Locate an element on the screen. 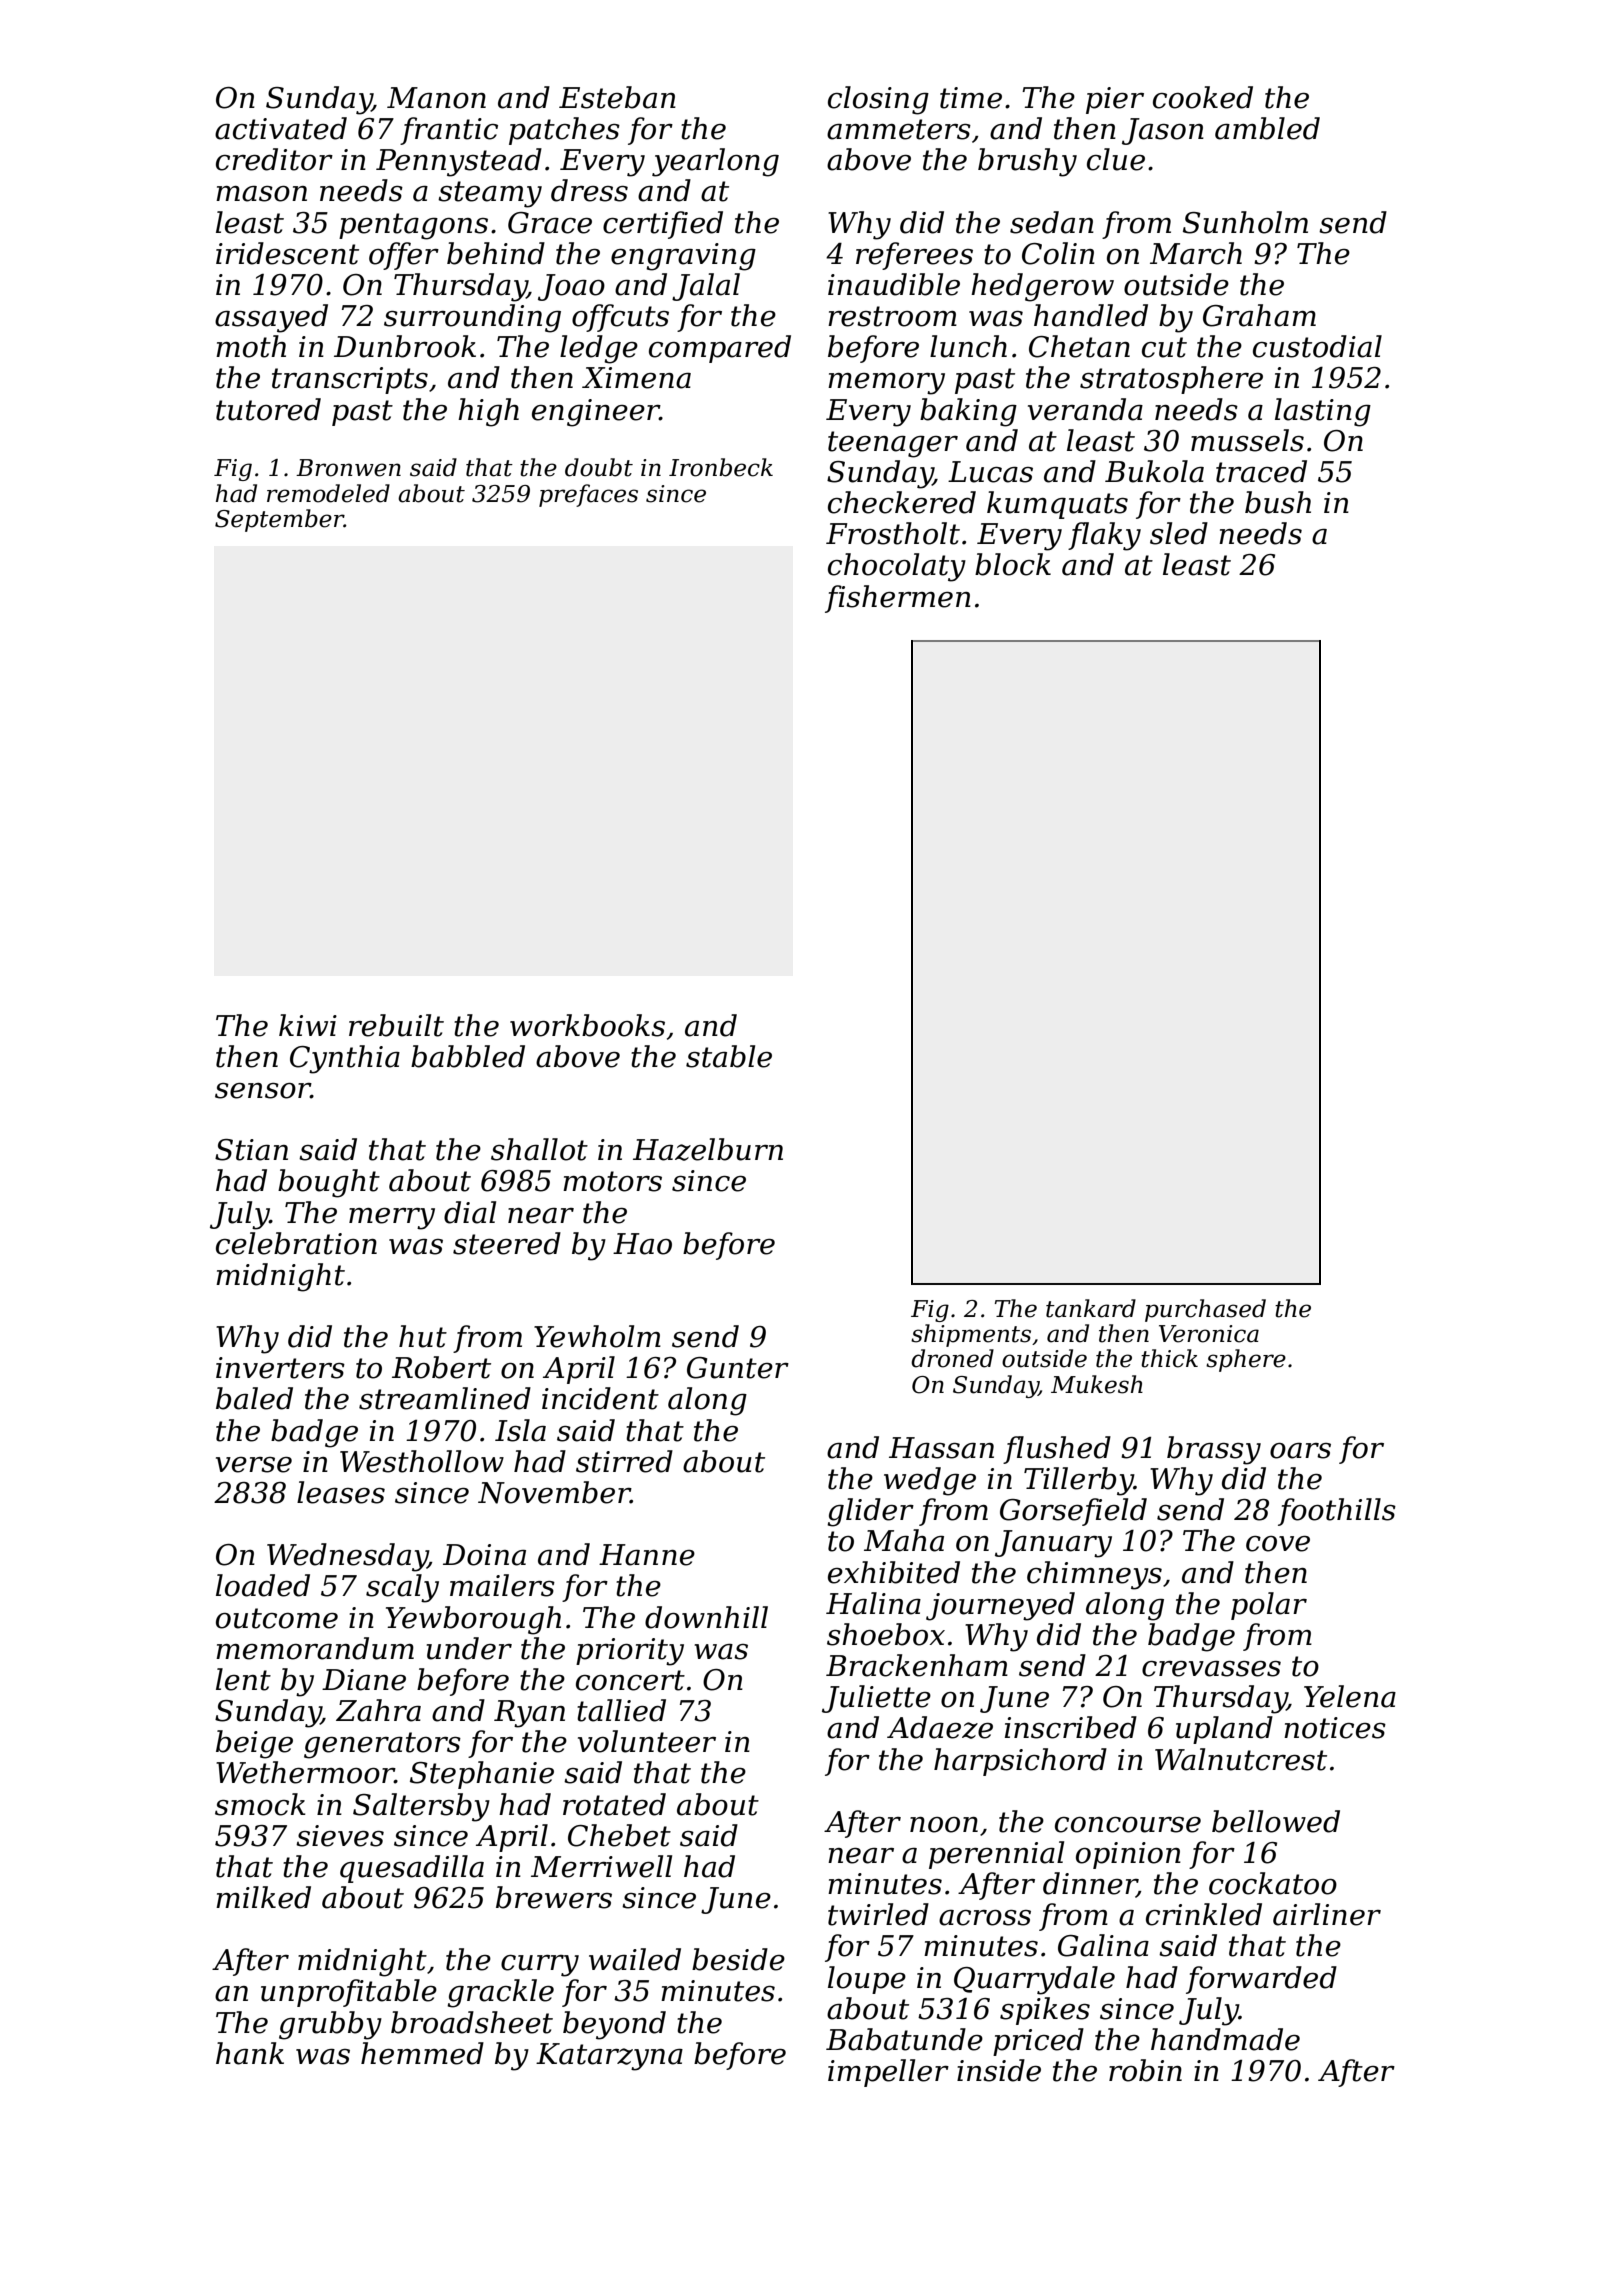 The height and width of the screenshot is (2292, 1620). activated is located at coordinates (281, 128).
